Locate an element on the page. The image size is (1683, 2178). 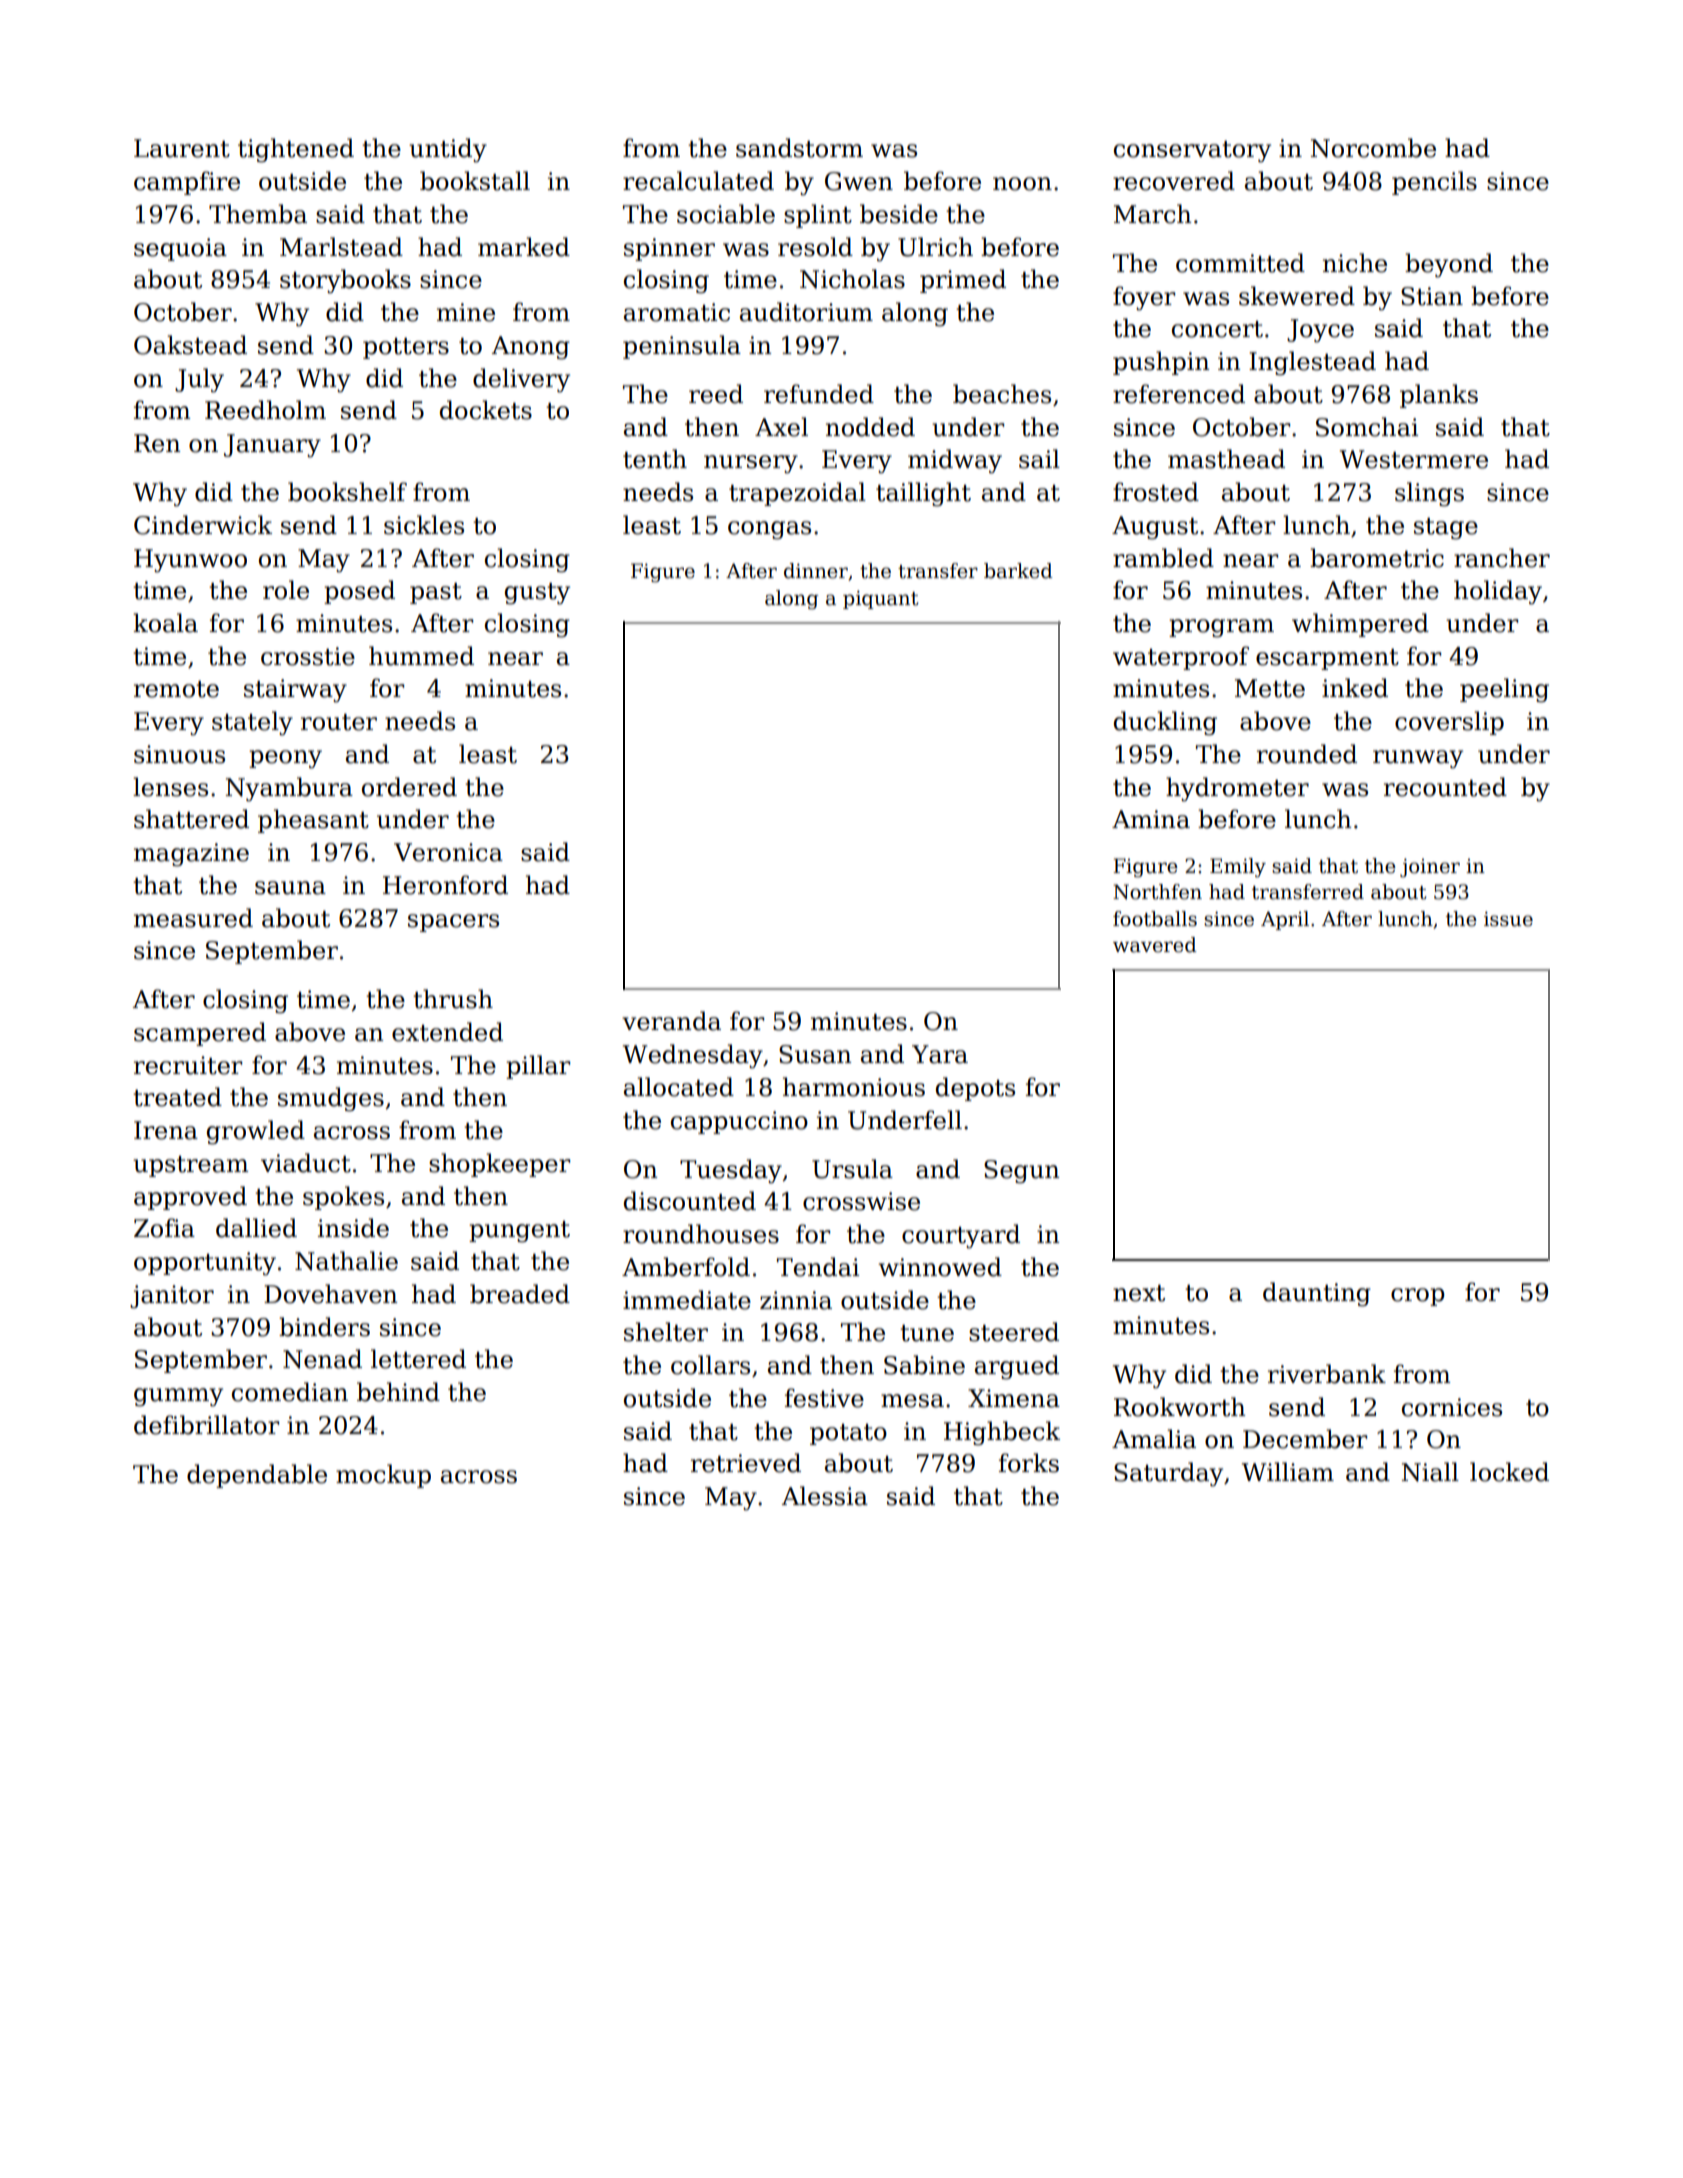
recounted is located at coordinates (1445, 787).
